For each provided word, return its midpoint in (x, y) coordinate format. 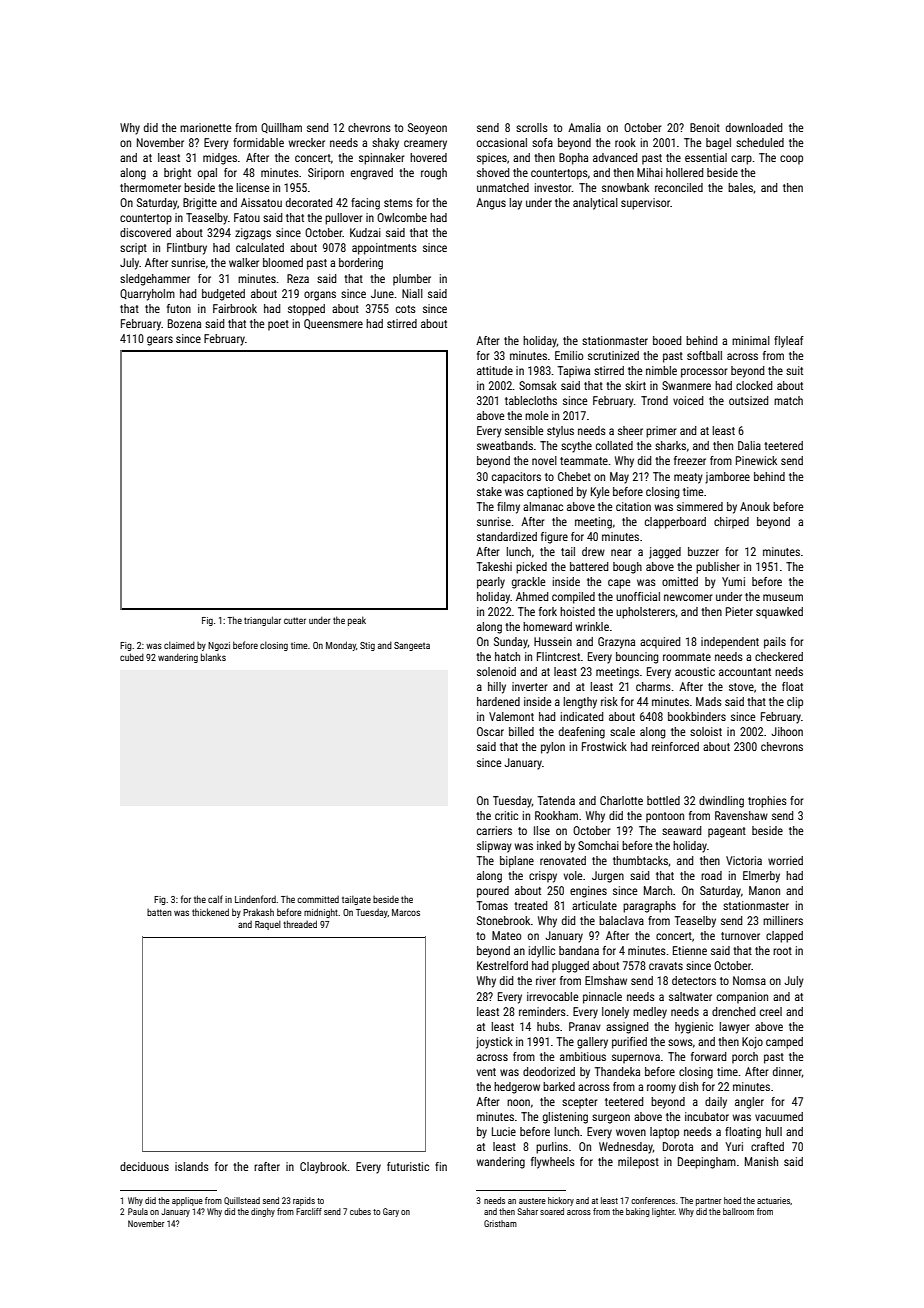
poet (278, 325)
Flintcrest (558, 656)
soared (552, 1211)
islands (192, 1166)
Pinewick (756, 460)
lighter (663, 1212)
